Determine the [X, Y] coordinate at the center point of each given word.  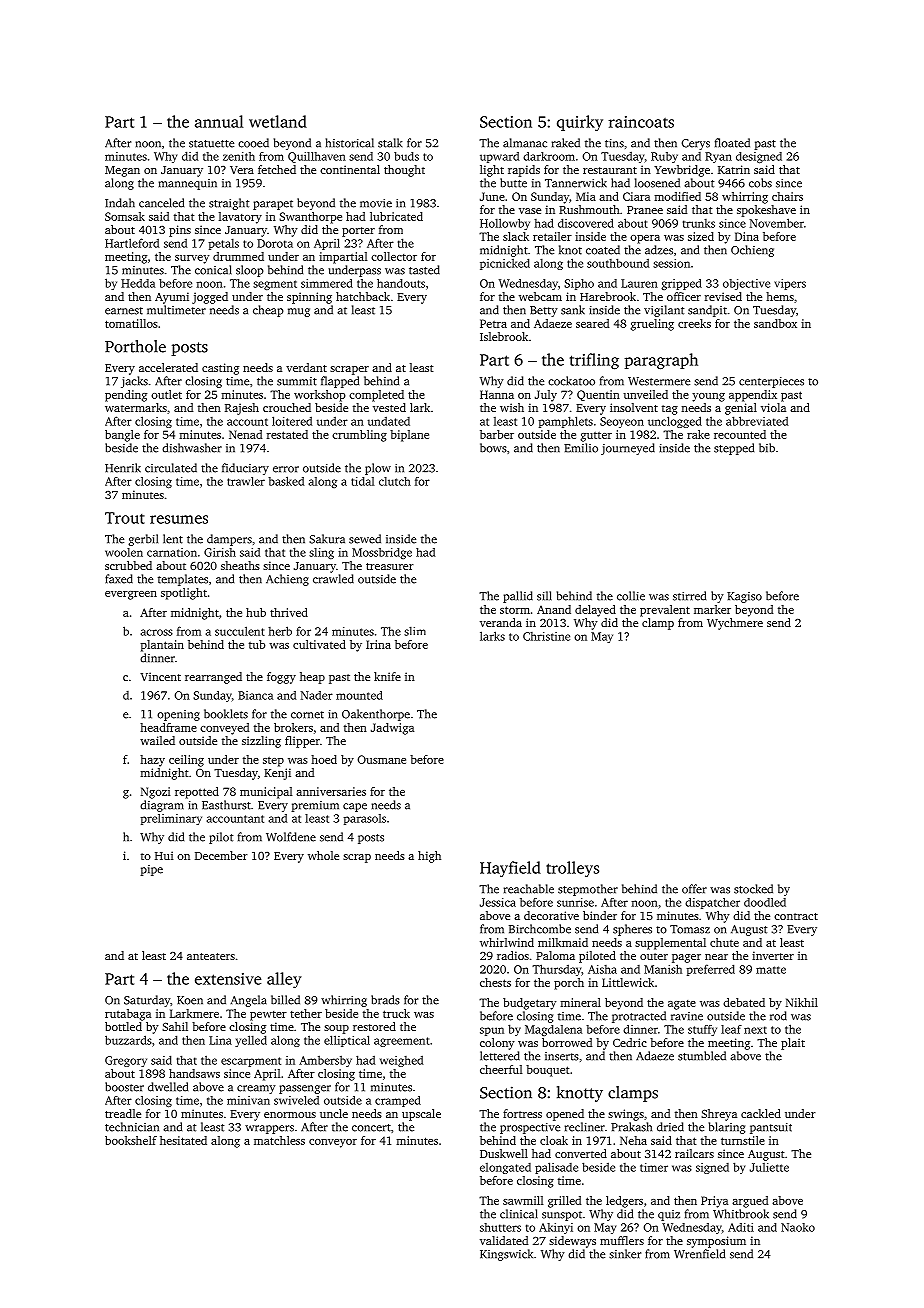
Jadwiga [392, 729]
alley [284, 980]
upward [499, 157]
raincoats [641, 122]
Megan [122, 171]
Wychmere [735, 624]
